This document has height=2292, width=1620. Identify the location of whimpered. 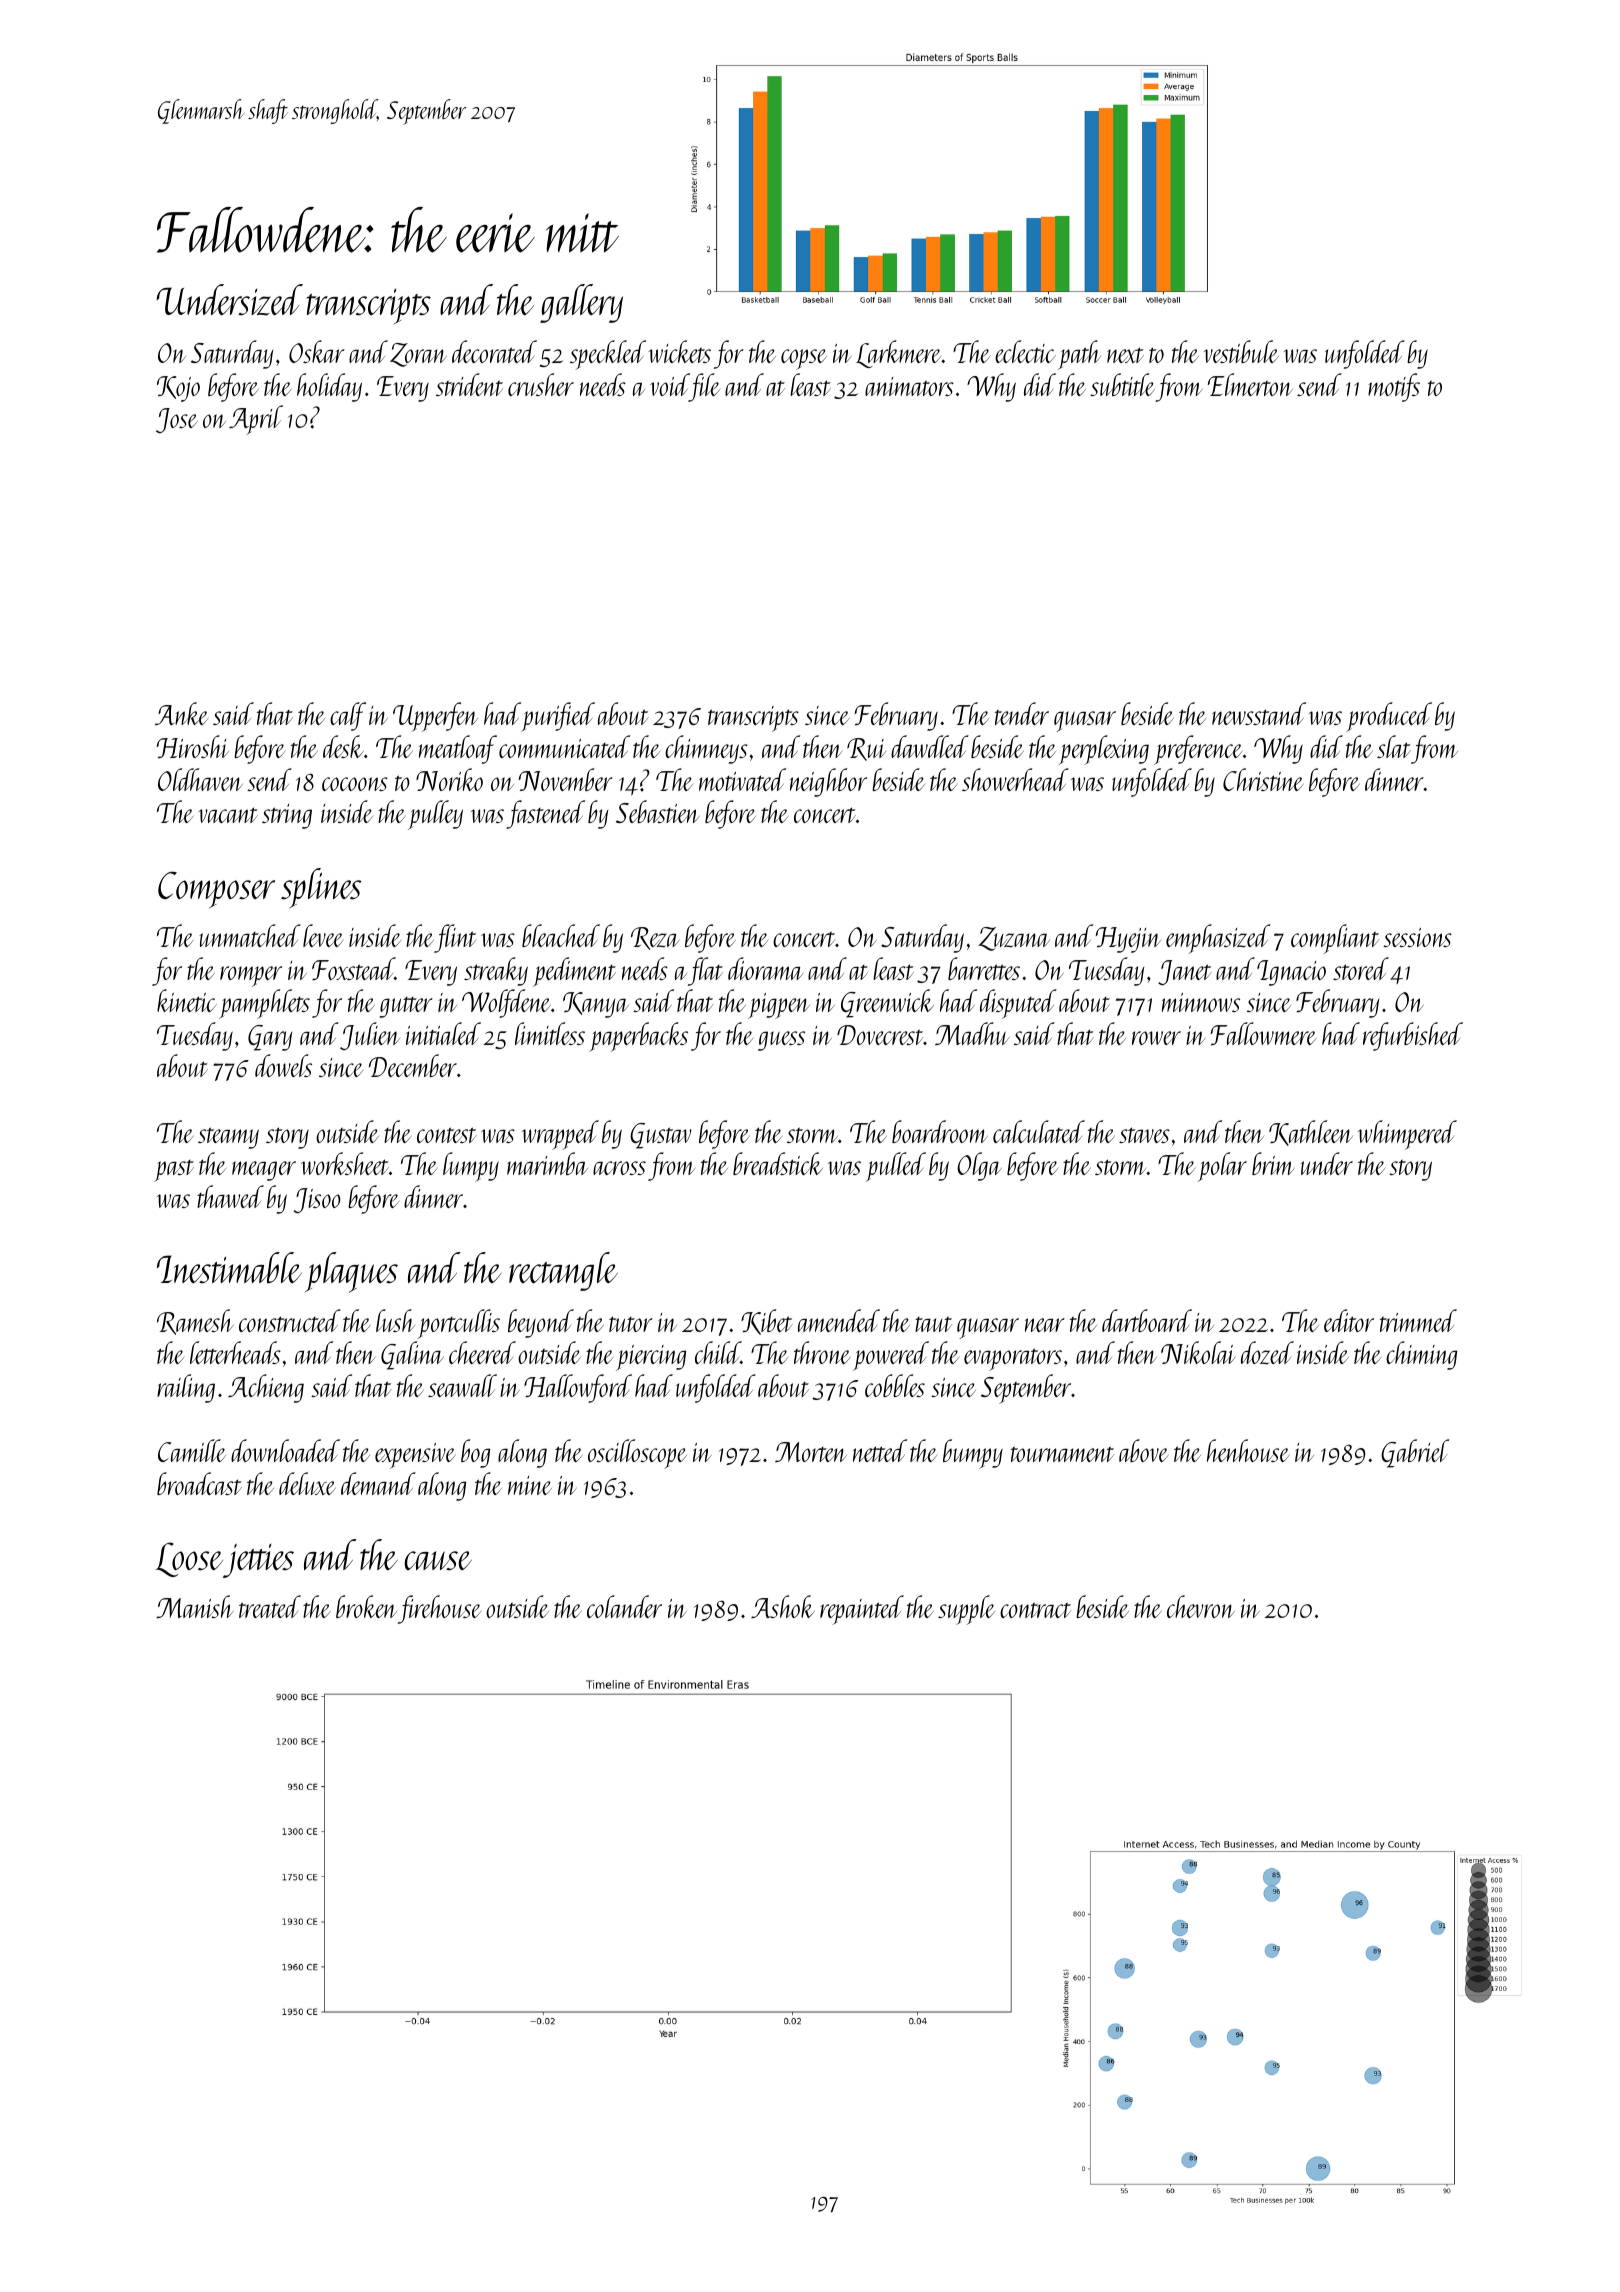
(1407, 1135).
